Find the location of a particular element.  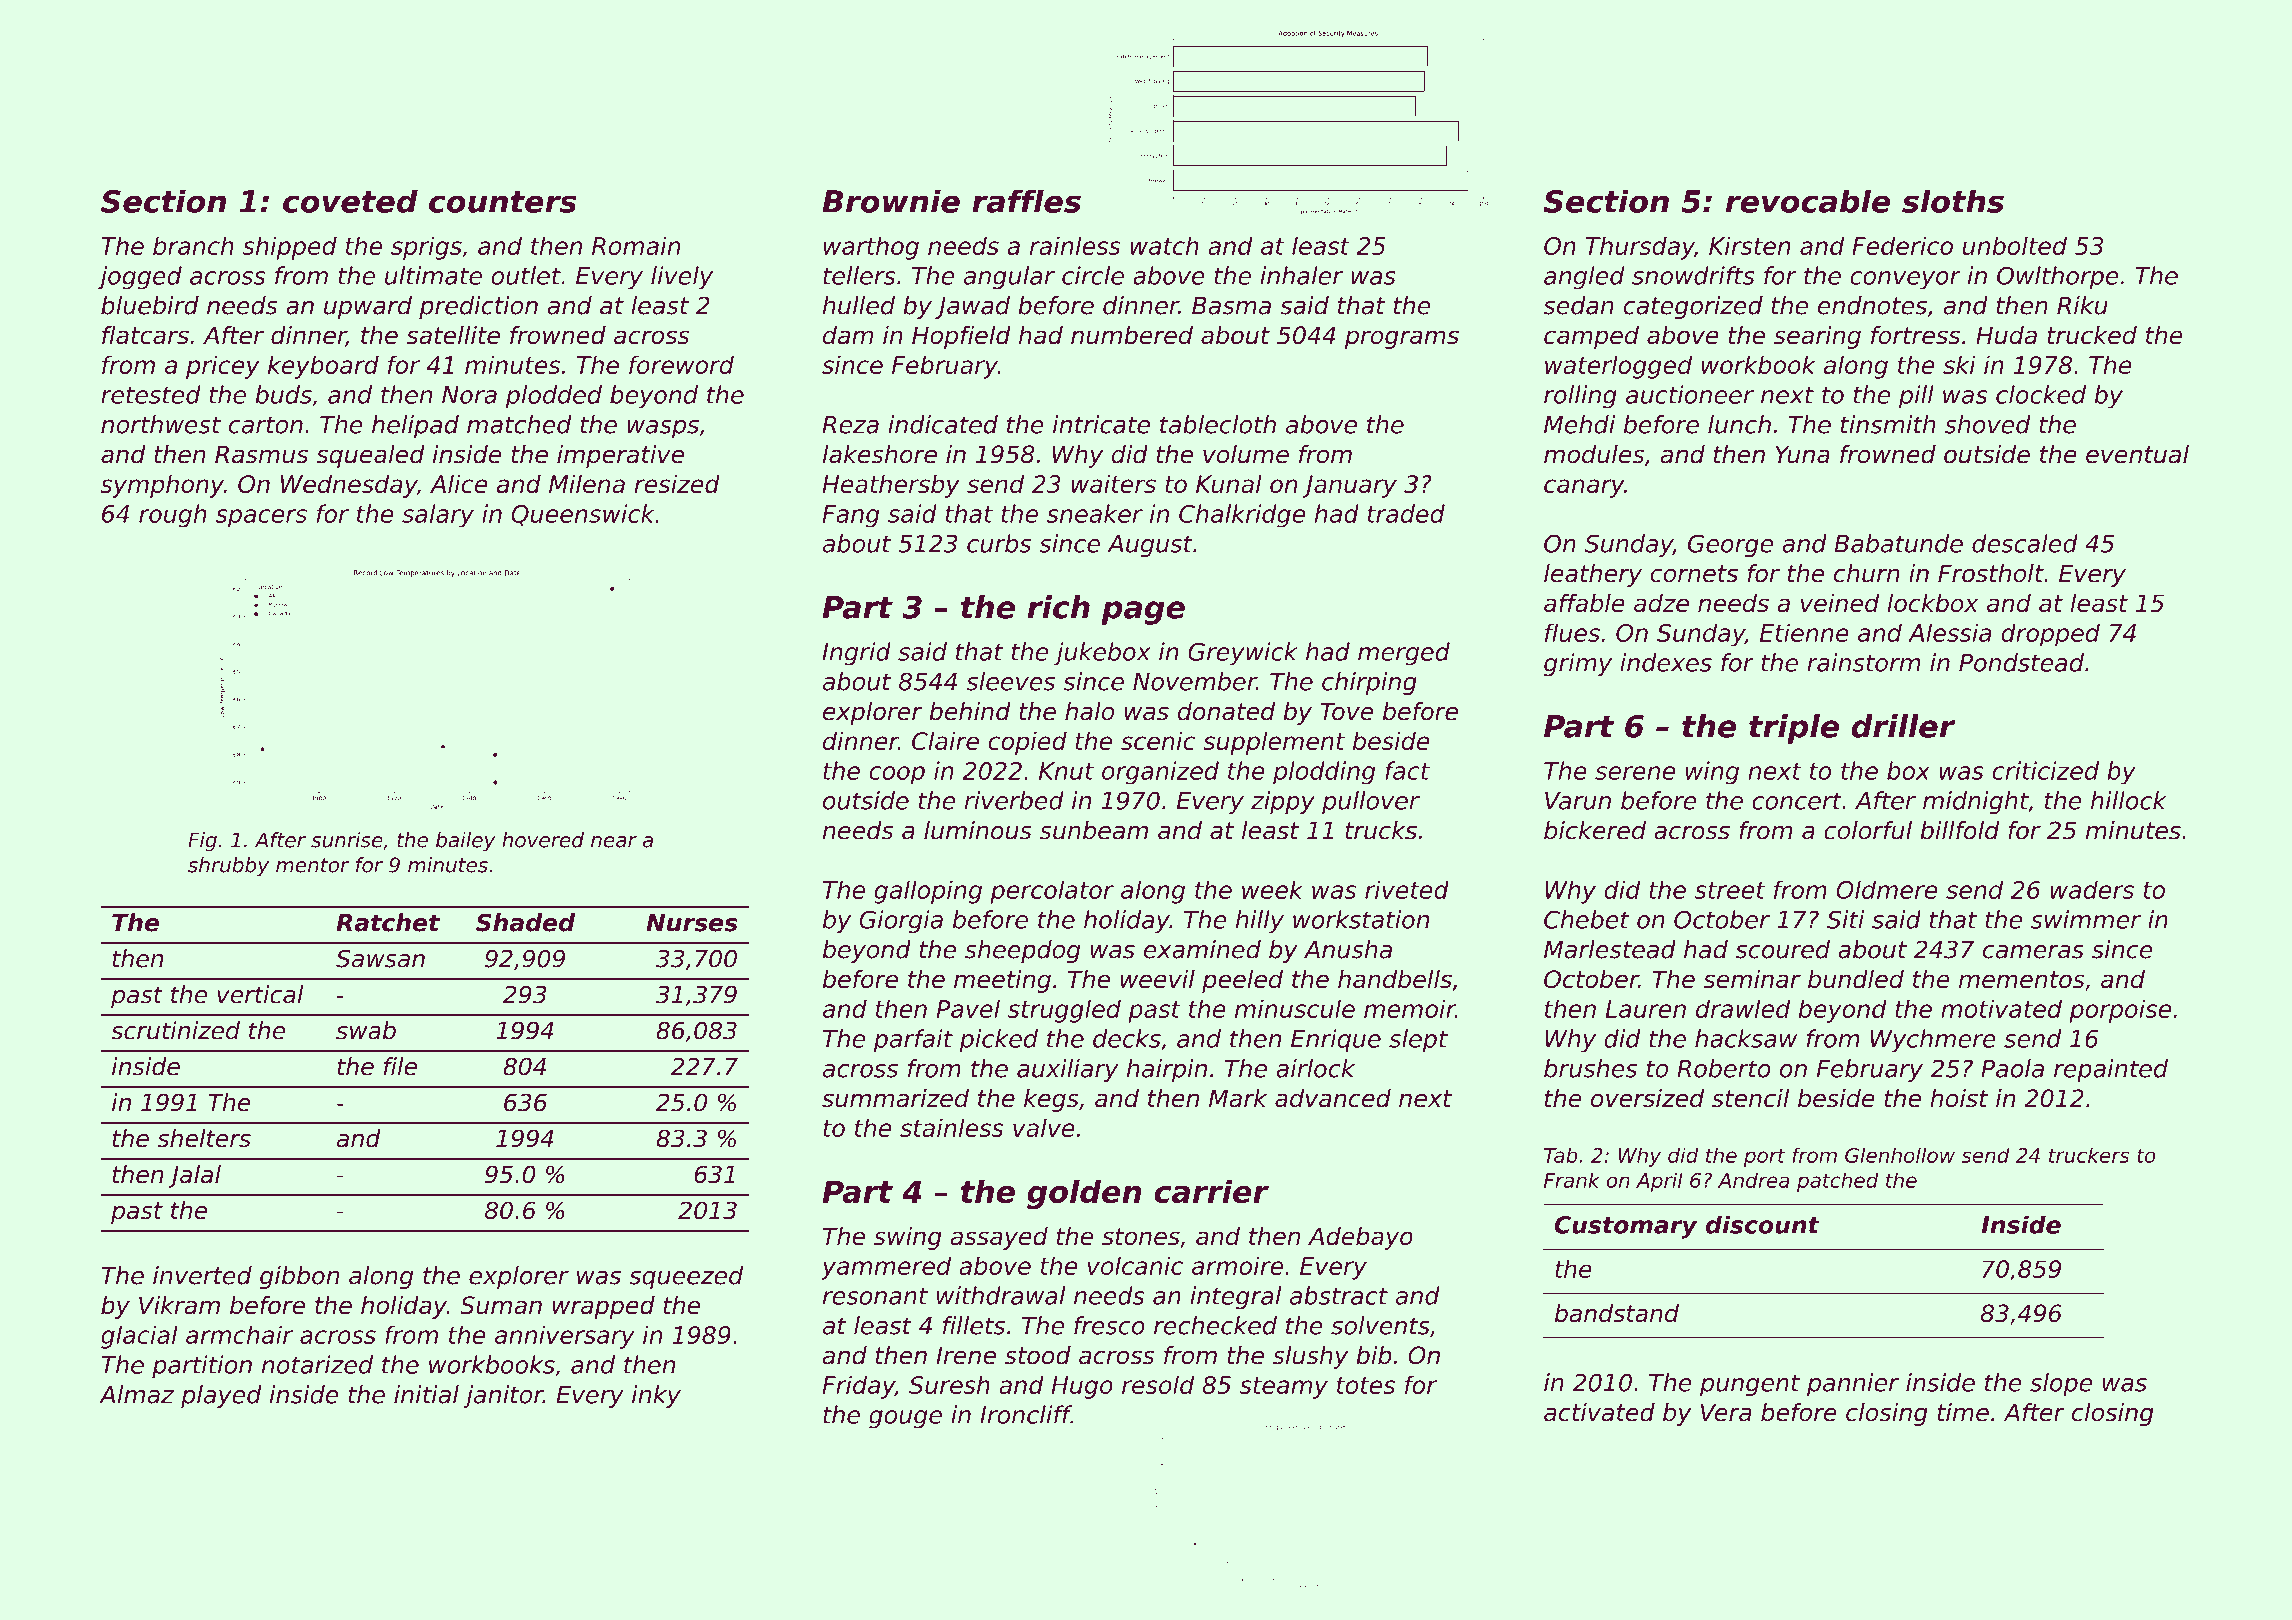

fresco is located at coordinates (1109, 1325).
